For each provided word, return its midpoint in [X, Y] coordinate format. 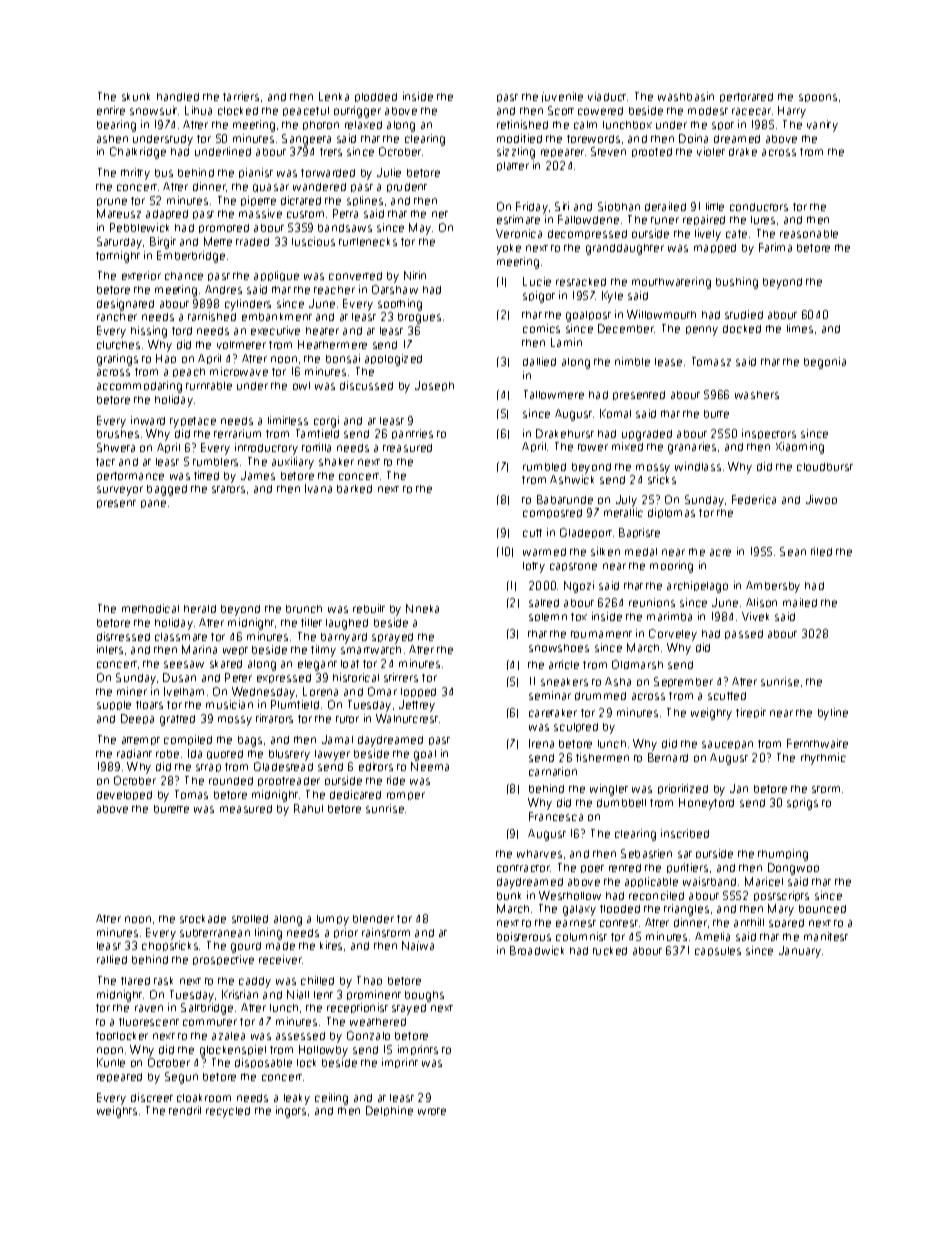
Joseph [434, 386]
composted [552, 513]
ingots [291, 1112]
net [440, 214]
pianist [256, 173]
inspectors [769, 434]
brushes [118, 434]
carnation [553, 771]
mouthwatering [671, 283]
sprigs [802, 804]
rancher [117, 317]
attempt [141, 741]
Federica [754, 499]
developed [124, 795]
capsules [718, 951]
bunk [509, 896]
